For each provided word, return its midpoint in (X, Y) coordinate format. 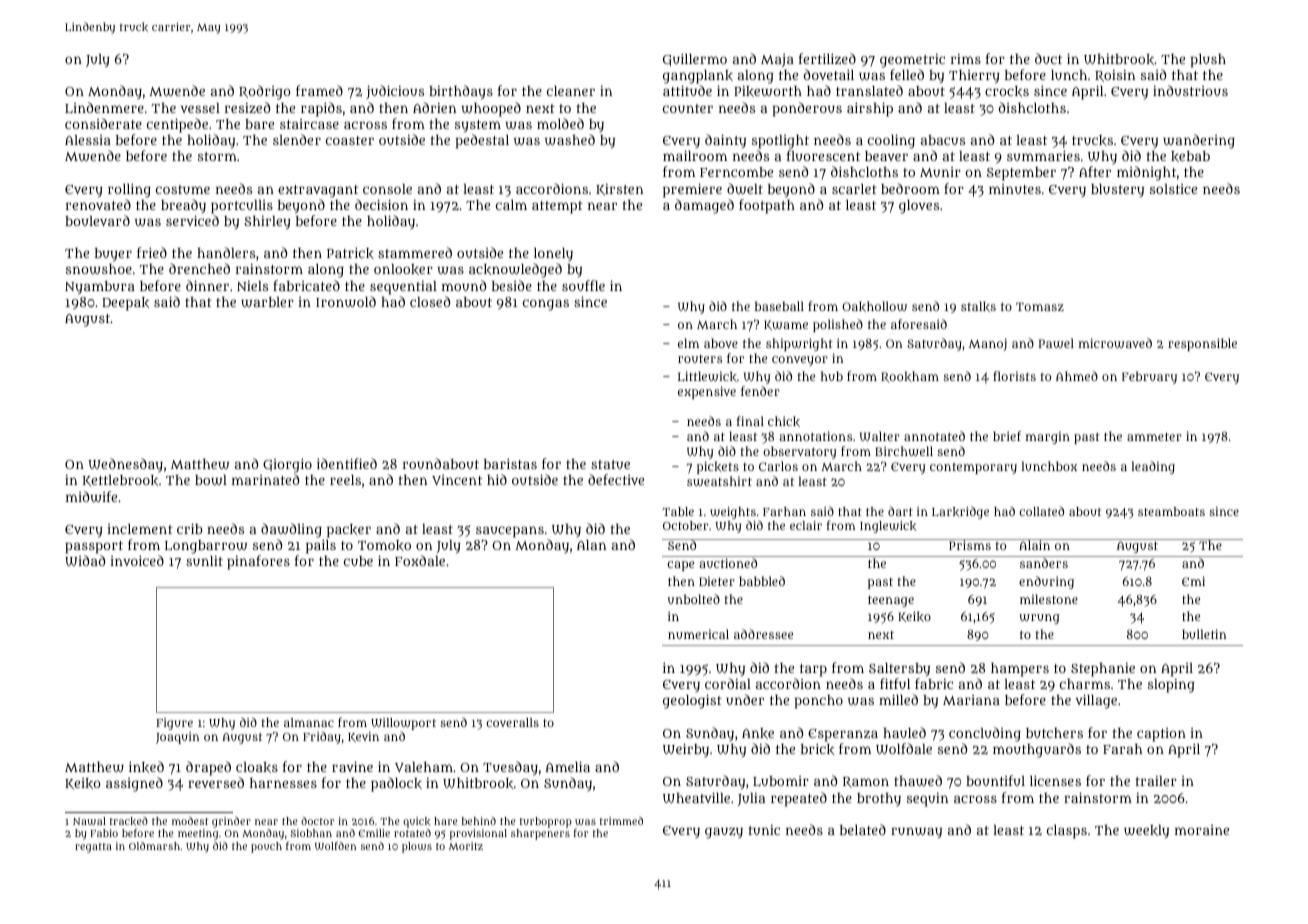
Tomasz (1040, 306)
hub (832, 376)
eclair (806, 525)
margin (1048, 437)
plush (1208, 61)
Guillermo (695, 59)
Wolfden (335, 845)
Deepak (125, 304)
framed (319, 90)
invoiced (137, 560)
